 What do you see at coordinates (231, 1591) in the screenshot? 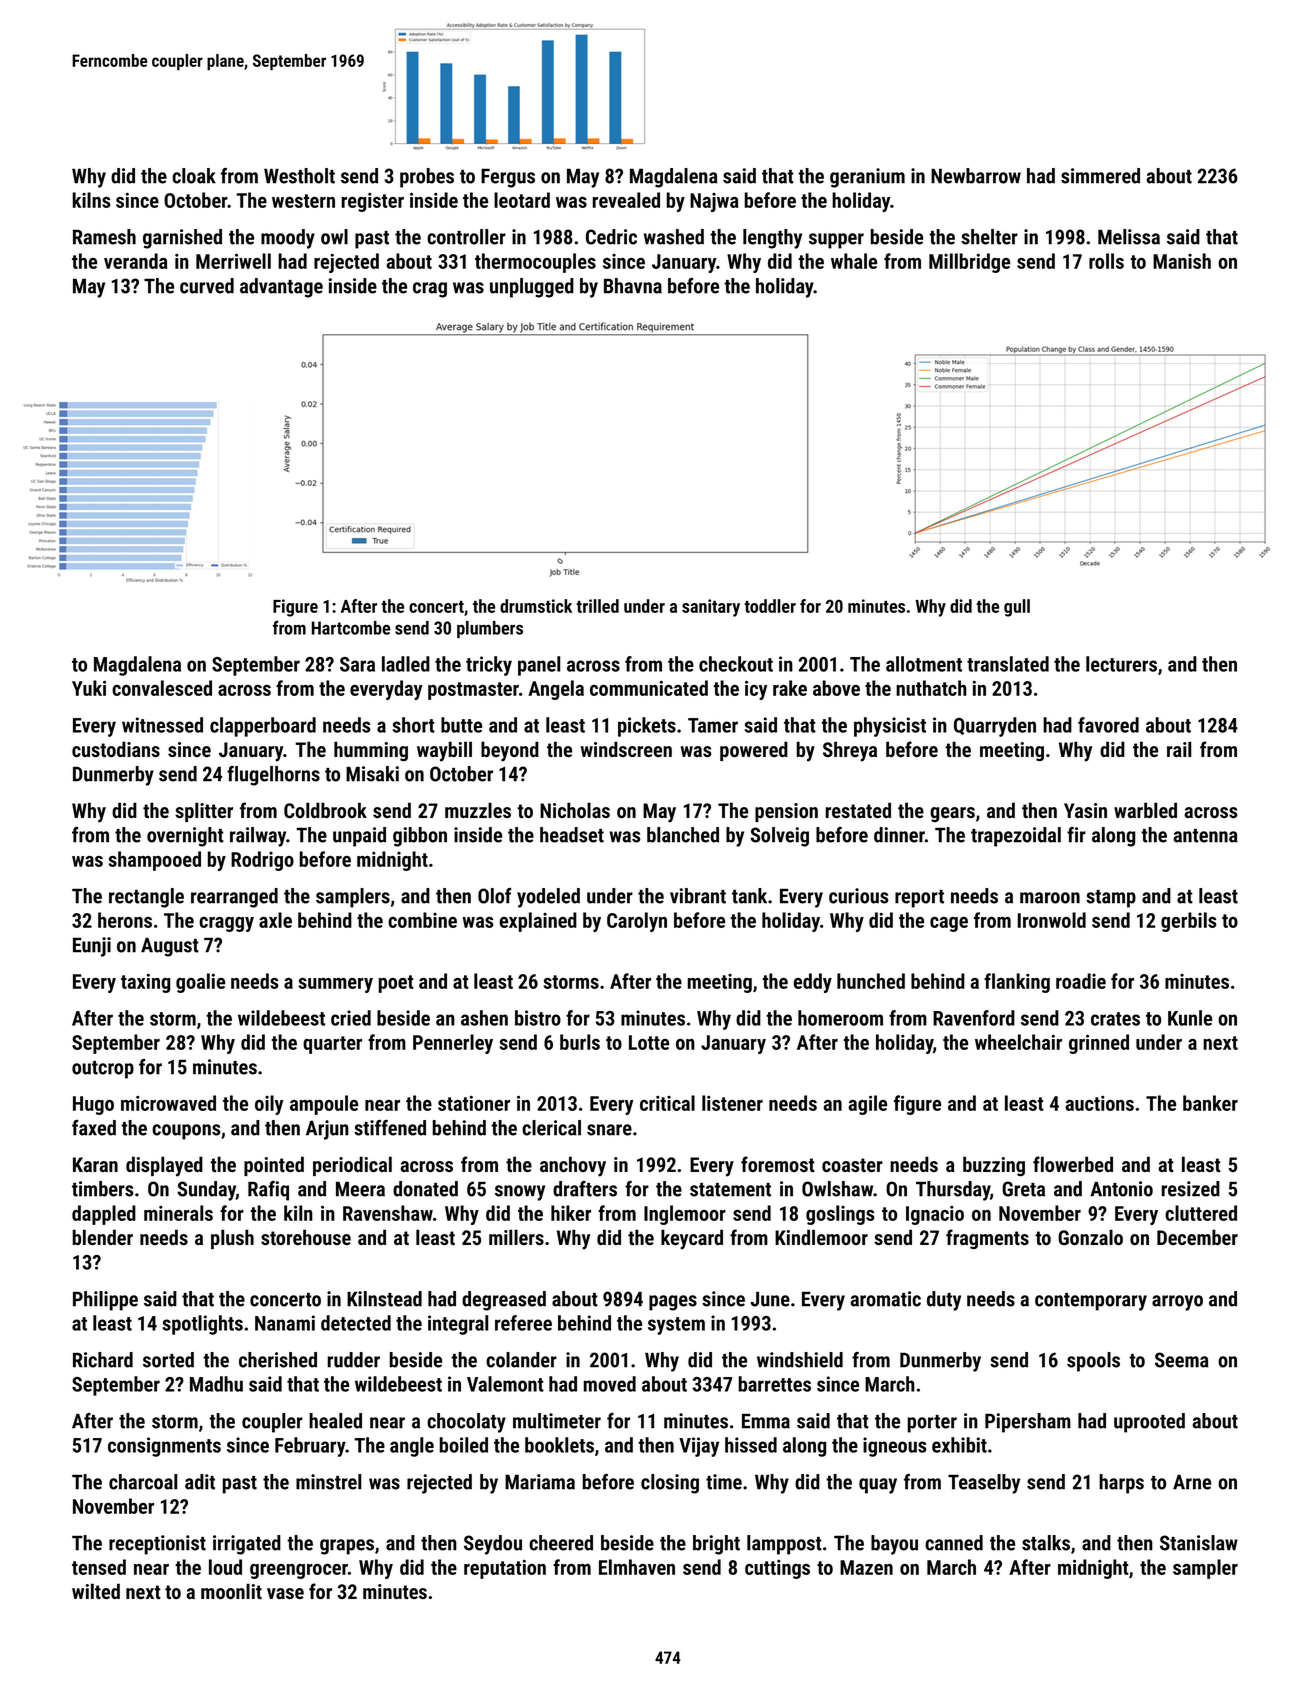
I see `moonlit` at bounding box center [231, 1591].
